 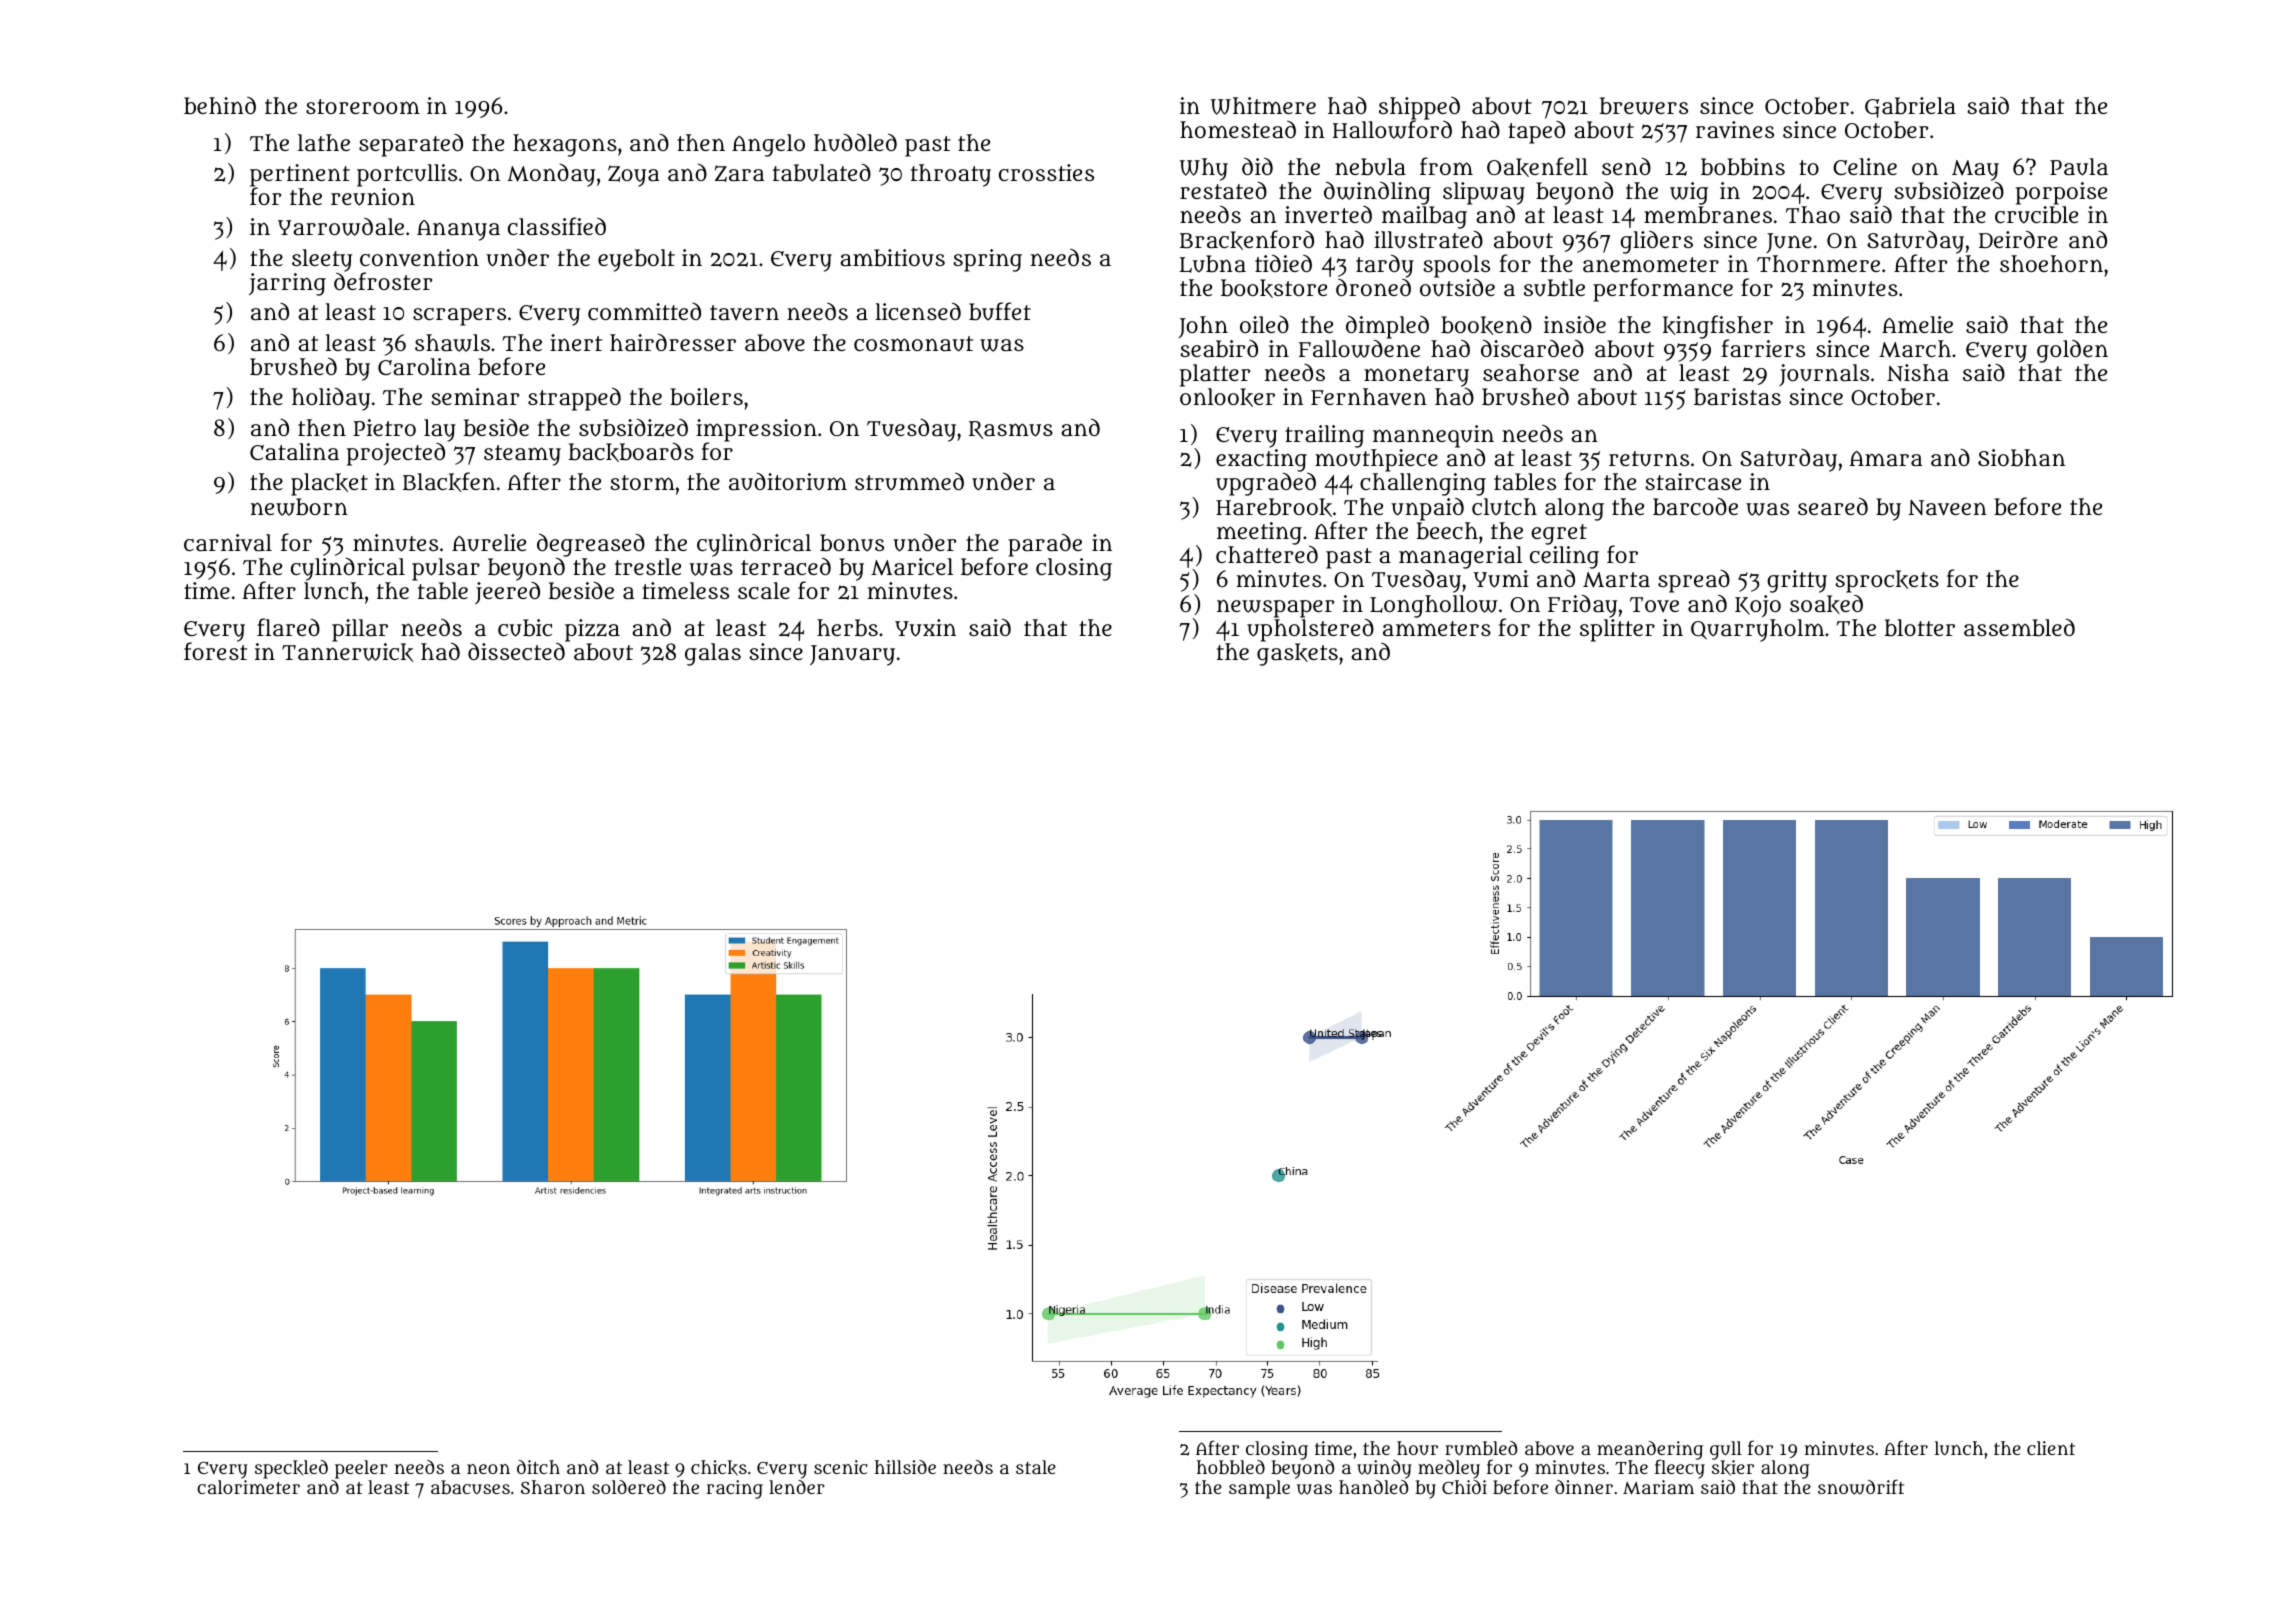 I want to click on gaskets, so click(x=1297, y=654).
